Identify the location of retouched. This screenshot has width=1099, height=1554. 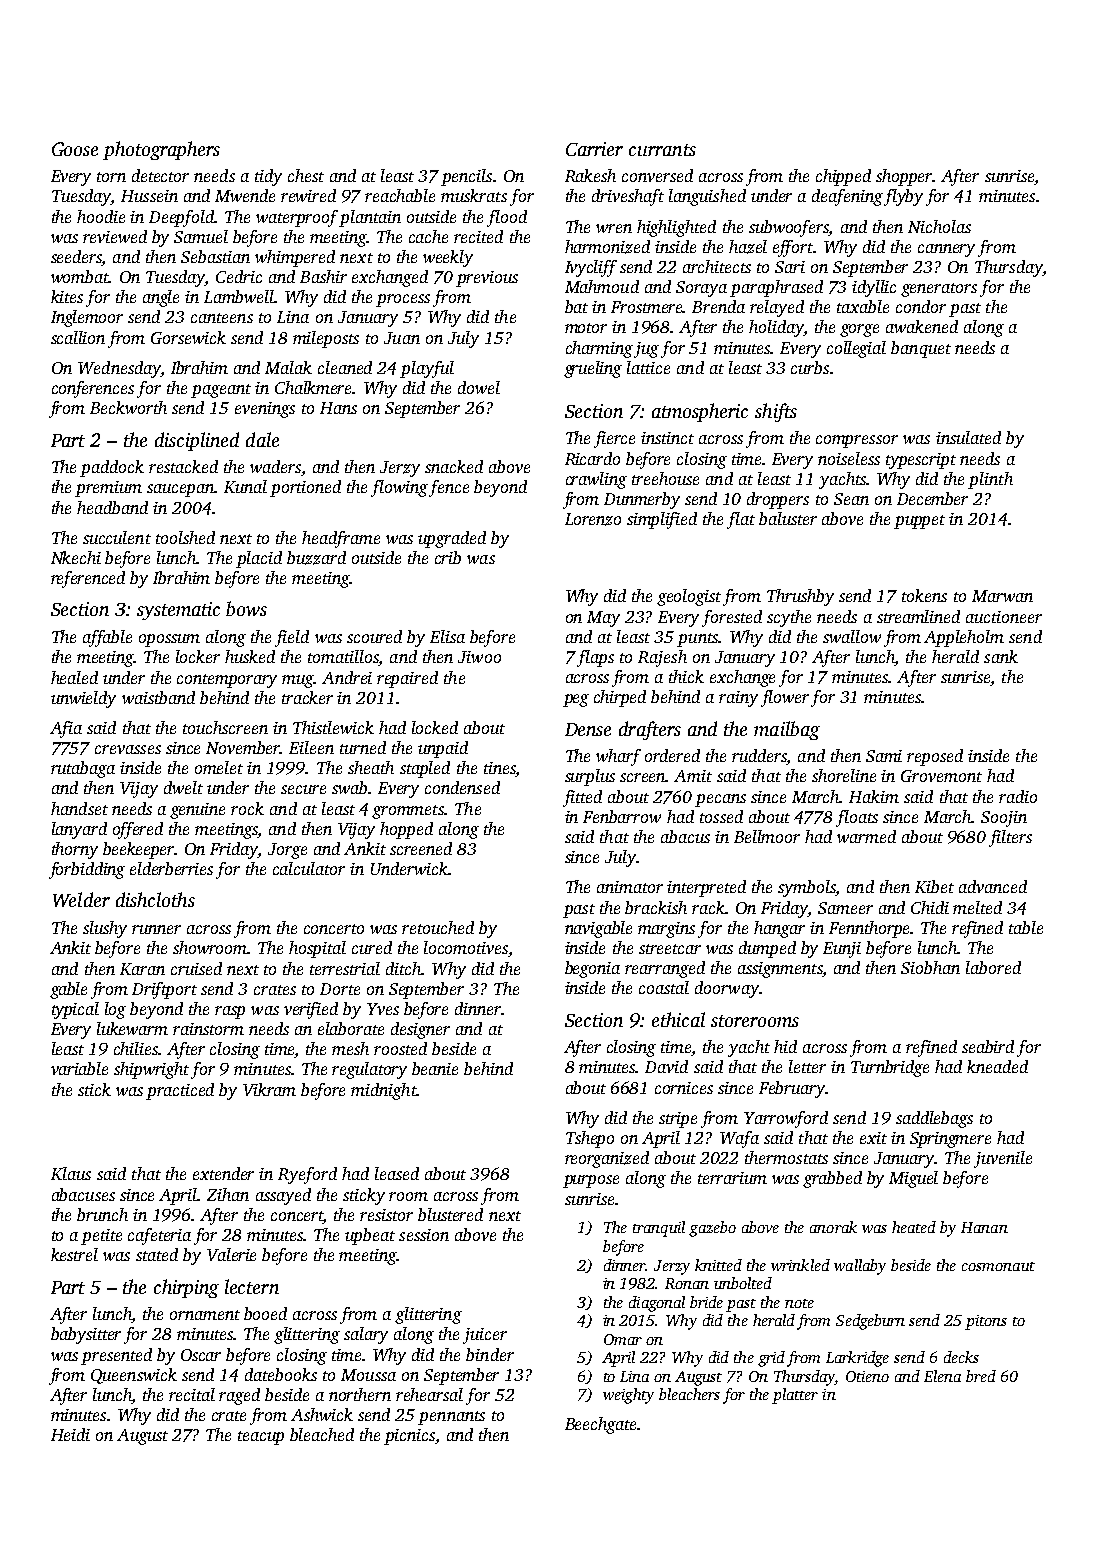
(438, 927).
